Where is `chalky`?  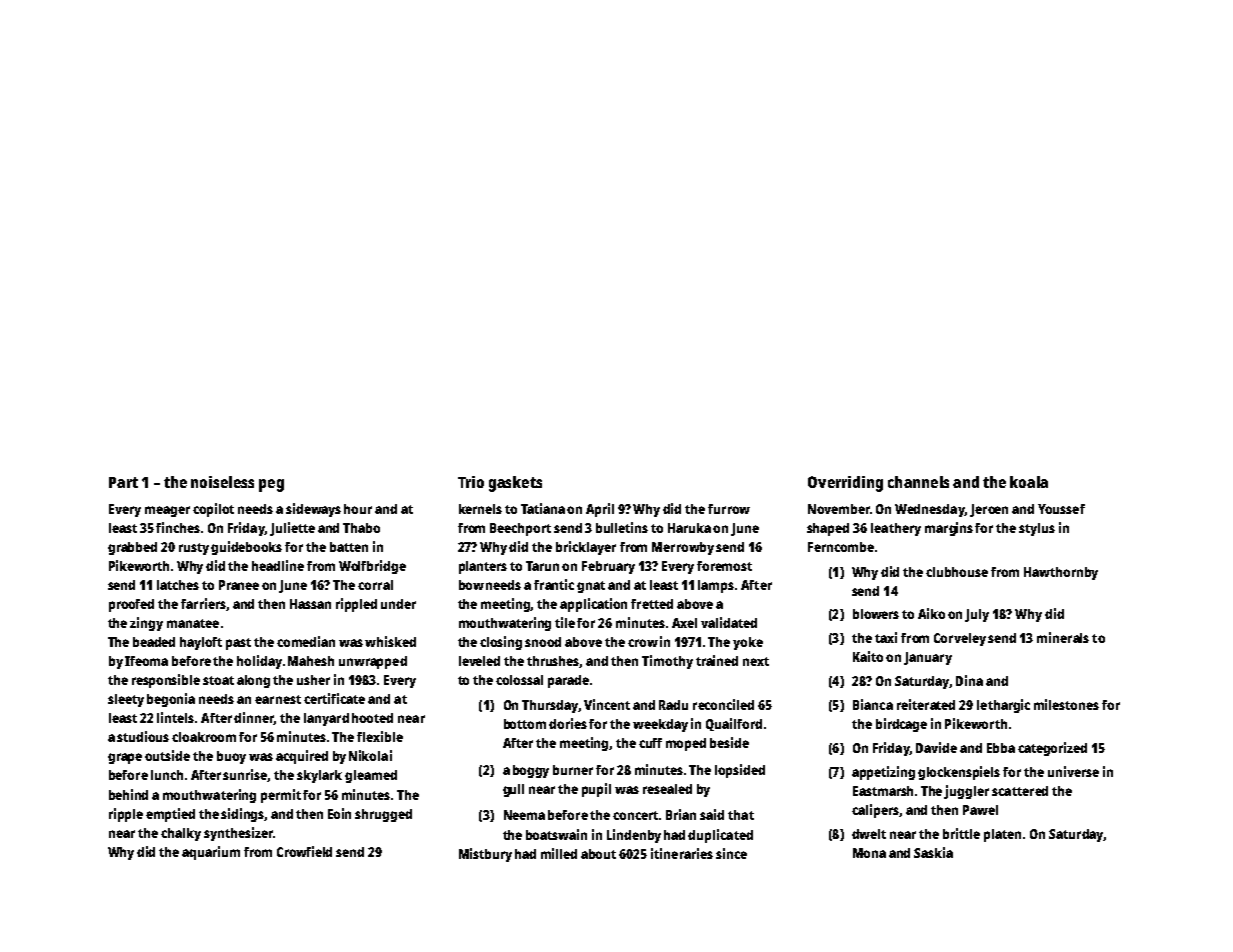 chalky is located at coordinates (181, 834).
